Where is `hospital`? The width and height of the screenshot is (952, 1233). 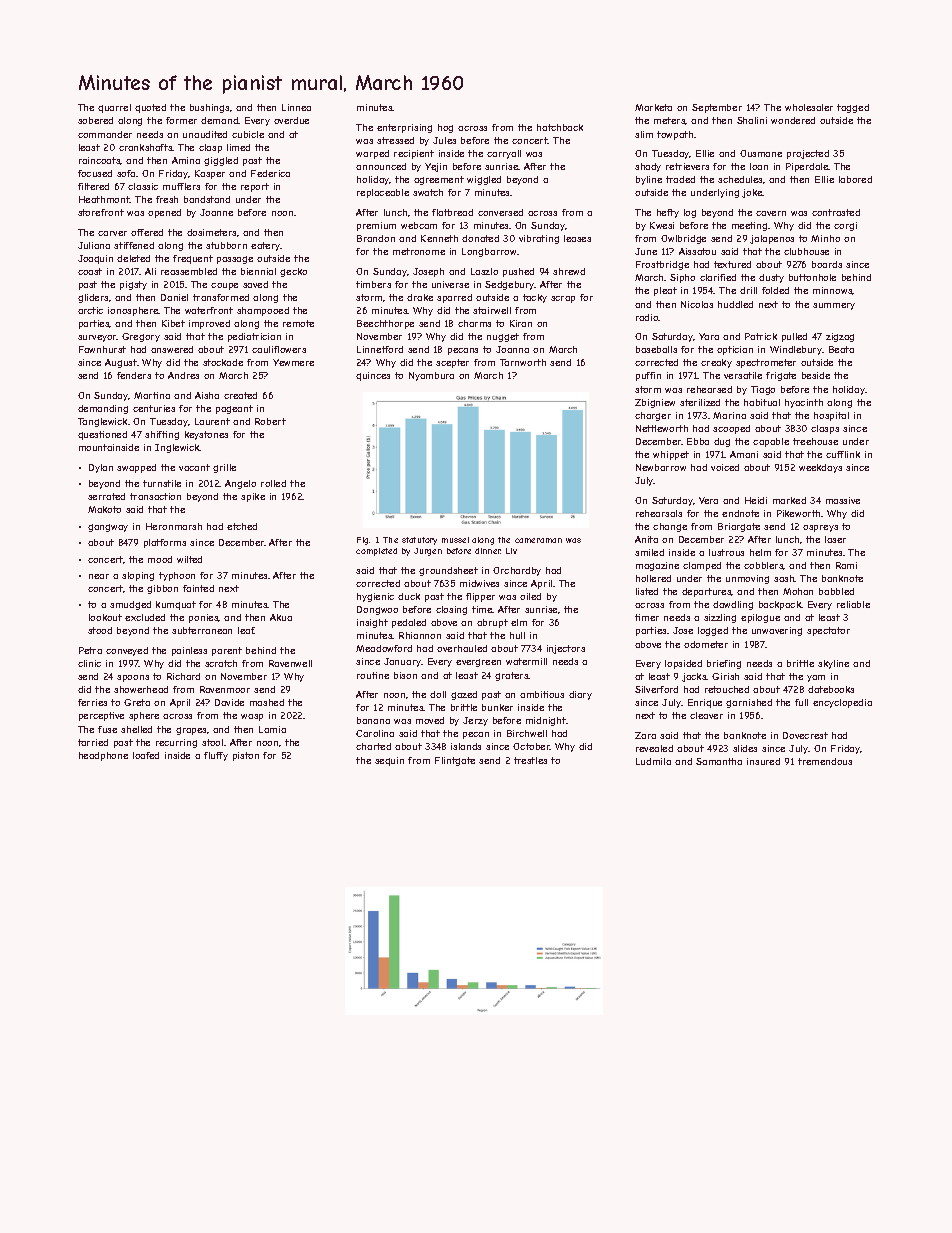
hospital is located at coordinates (831, 416).
